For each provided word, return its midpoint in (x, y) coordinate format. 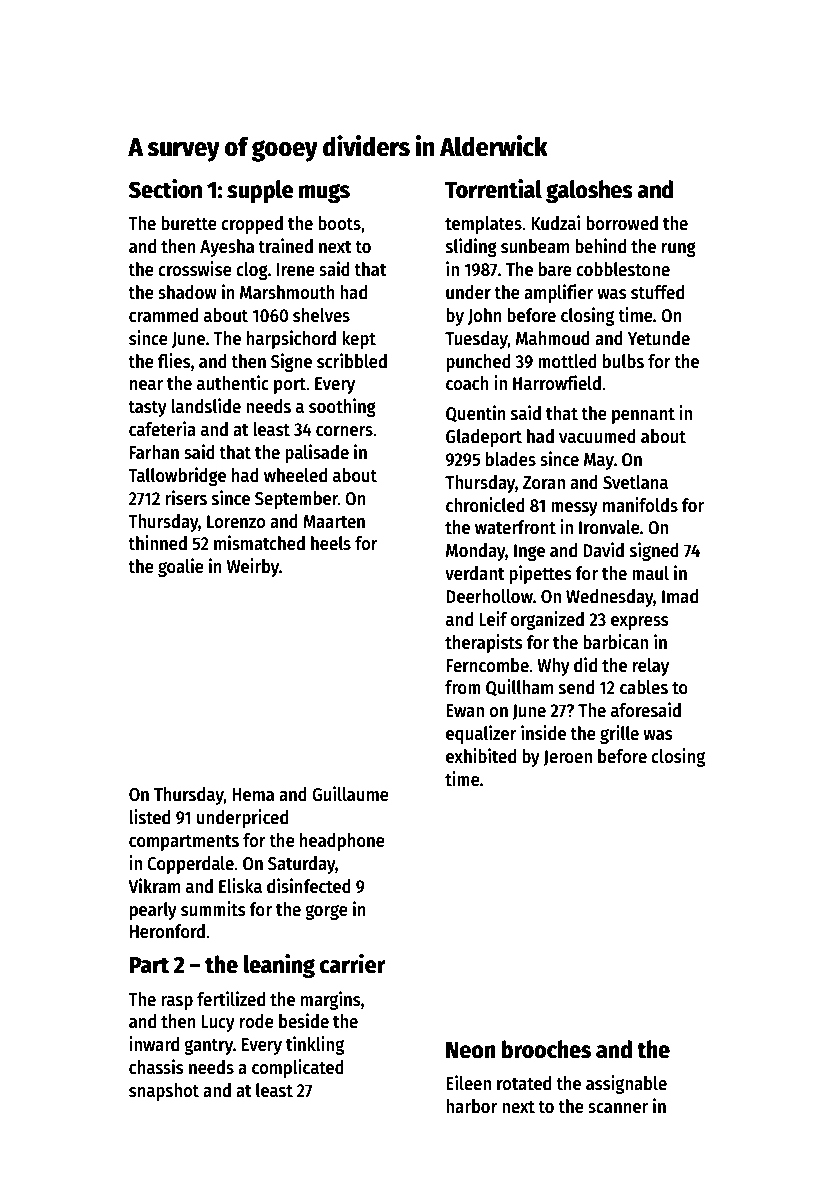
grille (619, 734)
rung (679, 249)
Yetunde (659, 338)
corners (344, 431)
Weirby (253, 567)
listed (149, 817)
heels (331, 543)
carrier (353, 964)
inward (154, 1044)
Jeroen (567, 758)
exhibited (481, 756)
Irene (296, 270)
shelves (321, 315)
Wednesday (610, 598)
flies (174, 361)
